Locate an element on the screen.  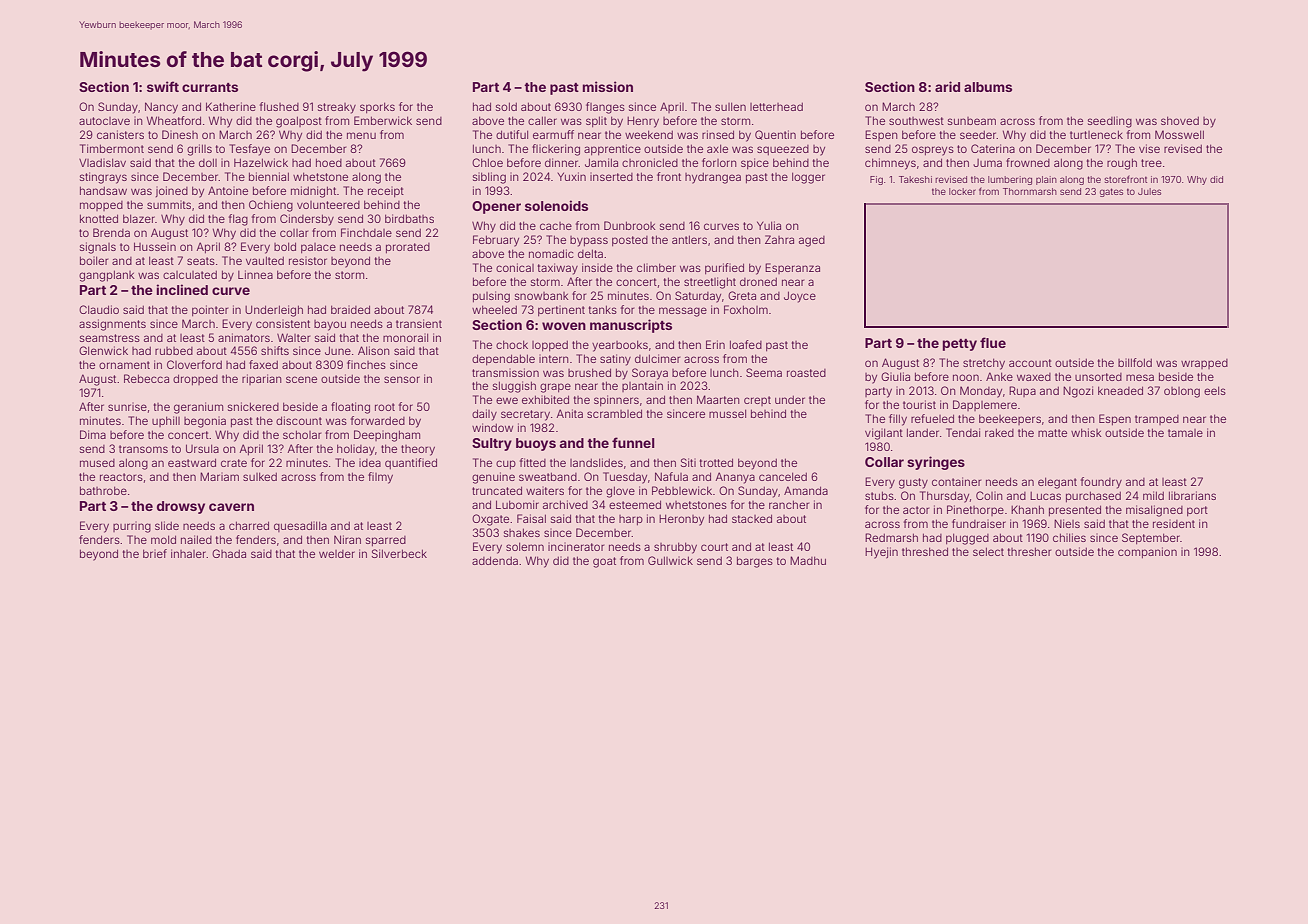
Joyce is located at coordinates (800, 297).
